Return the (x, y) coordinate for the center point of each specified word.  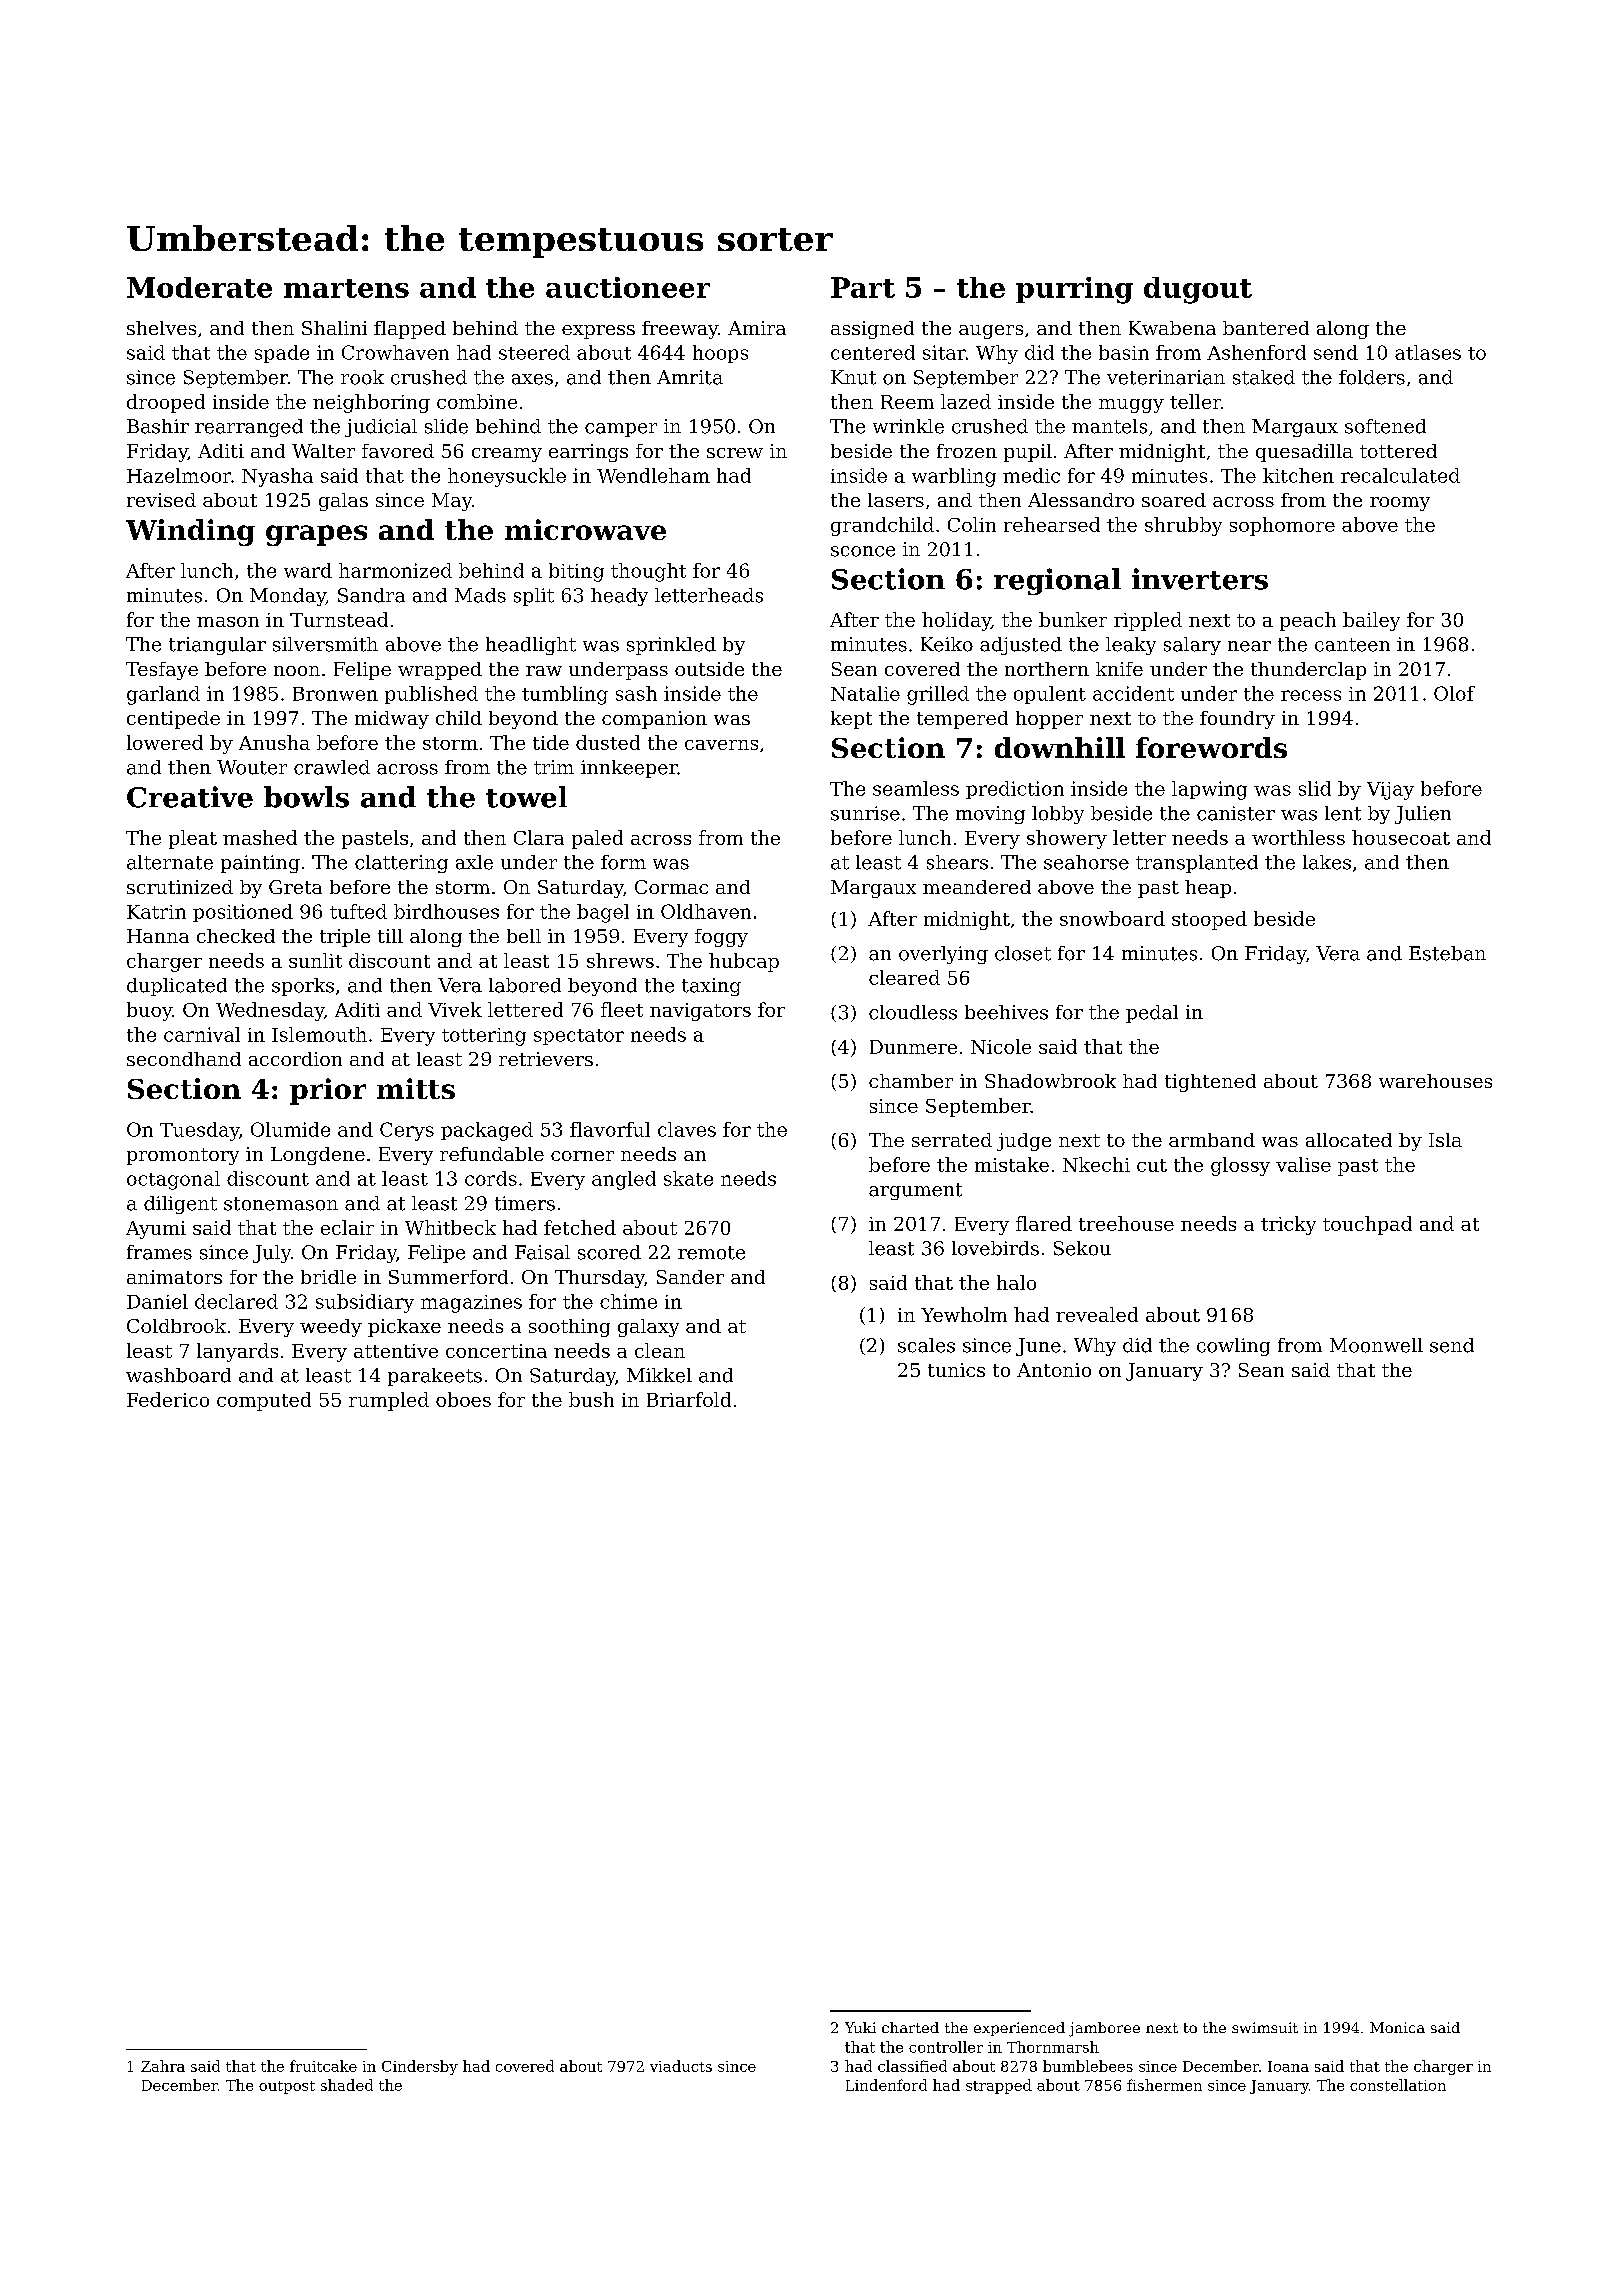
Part (863, 287)
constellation (1398, 2085)
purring (1074, 290)
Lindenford (886, 2085)
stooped (1209, 920)
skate (688, 1178)
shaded (347, 2085)
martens (346, 288)
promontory (183, 1156)
